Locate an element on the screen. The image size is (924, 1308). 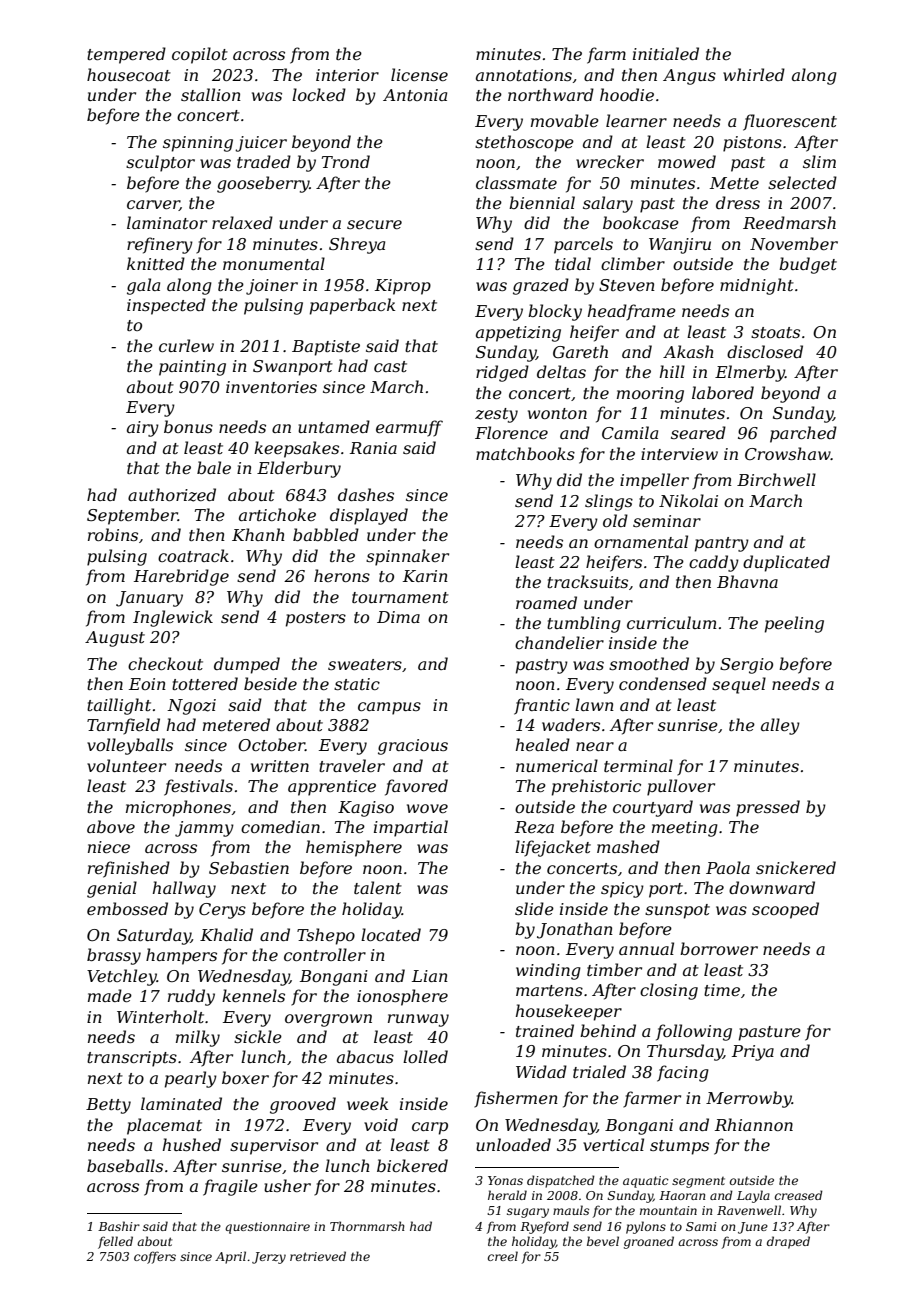
Angus is located at coordinates (689, 77).
